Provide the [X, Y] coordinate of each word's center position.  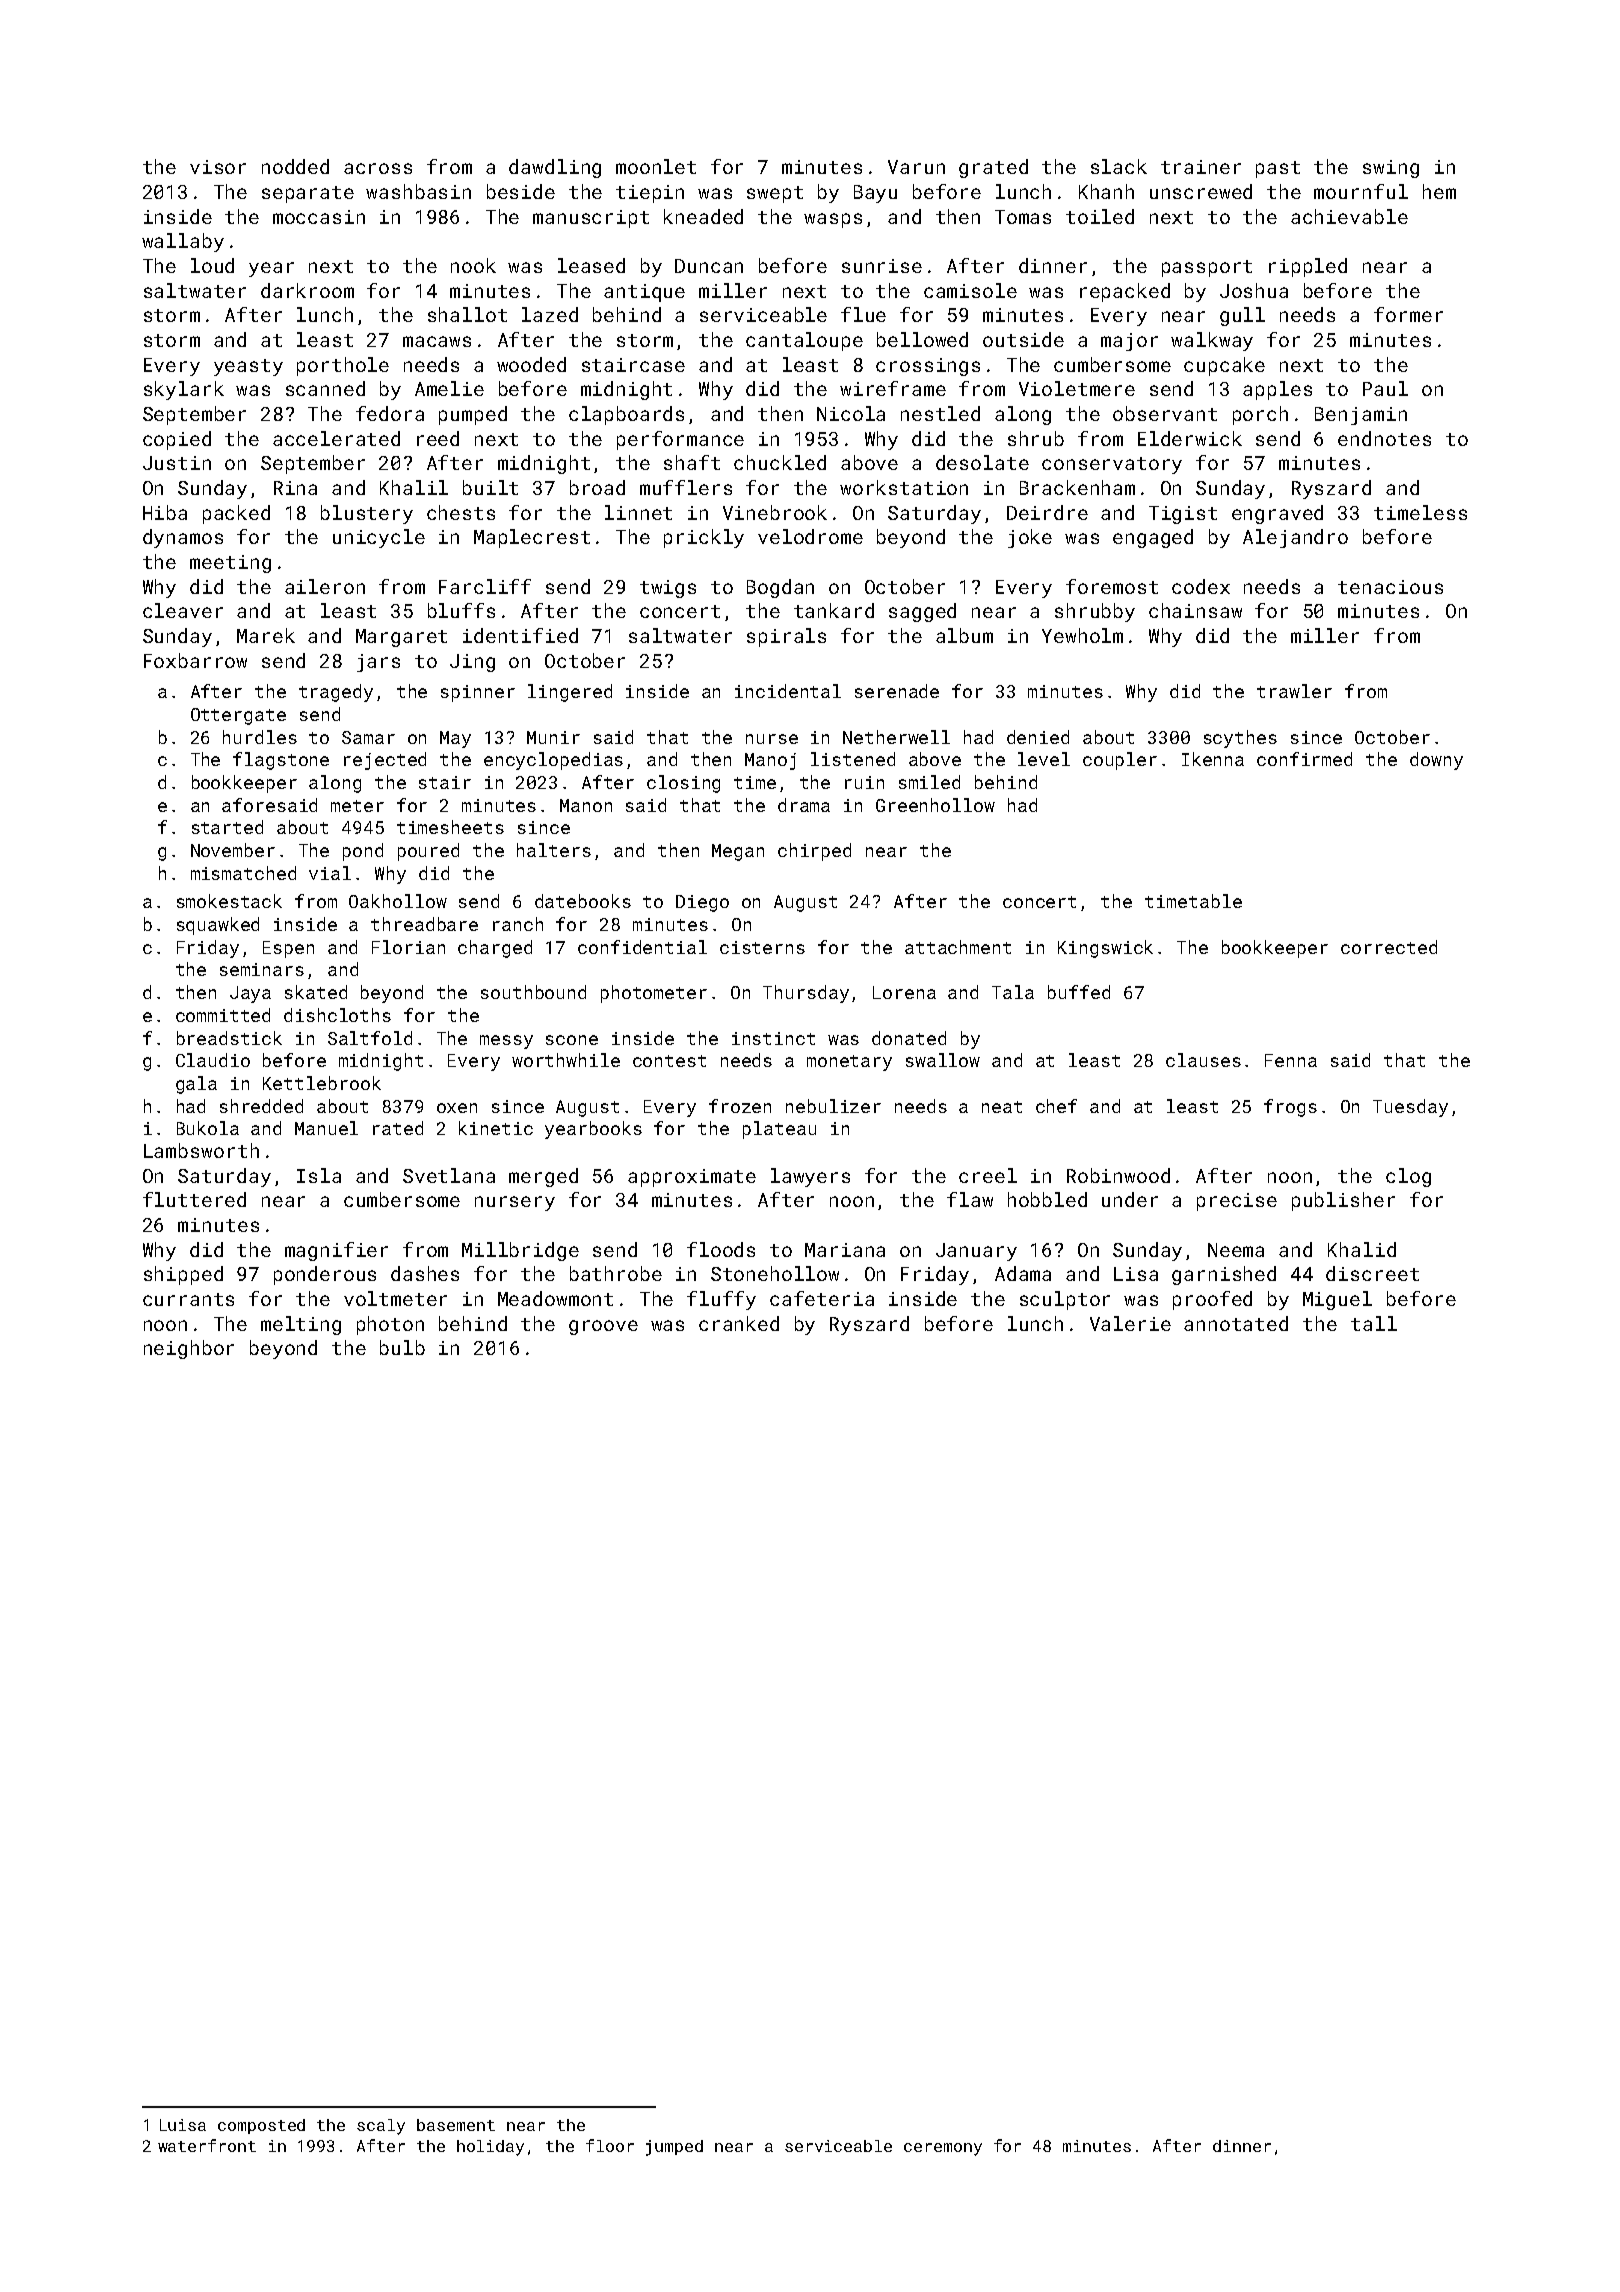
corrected [1389, 947]
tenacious [1390, 587]
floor [610, 2145]
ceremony [943, 2149]
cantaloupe [804, 341]
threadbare [424, 924]
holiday [490, 2148]
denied [1038, 737]
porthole [343, 366]
